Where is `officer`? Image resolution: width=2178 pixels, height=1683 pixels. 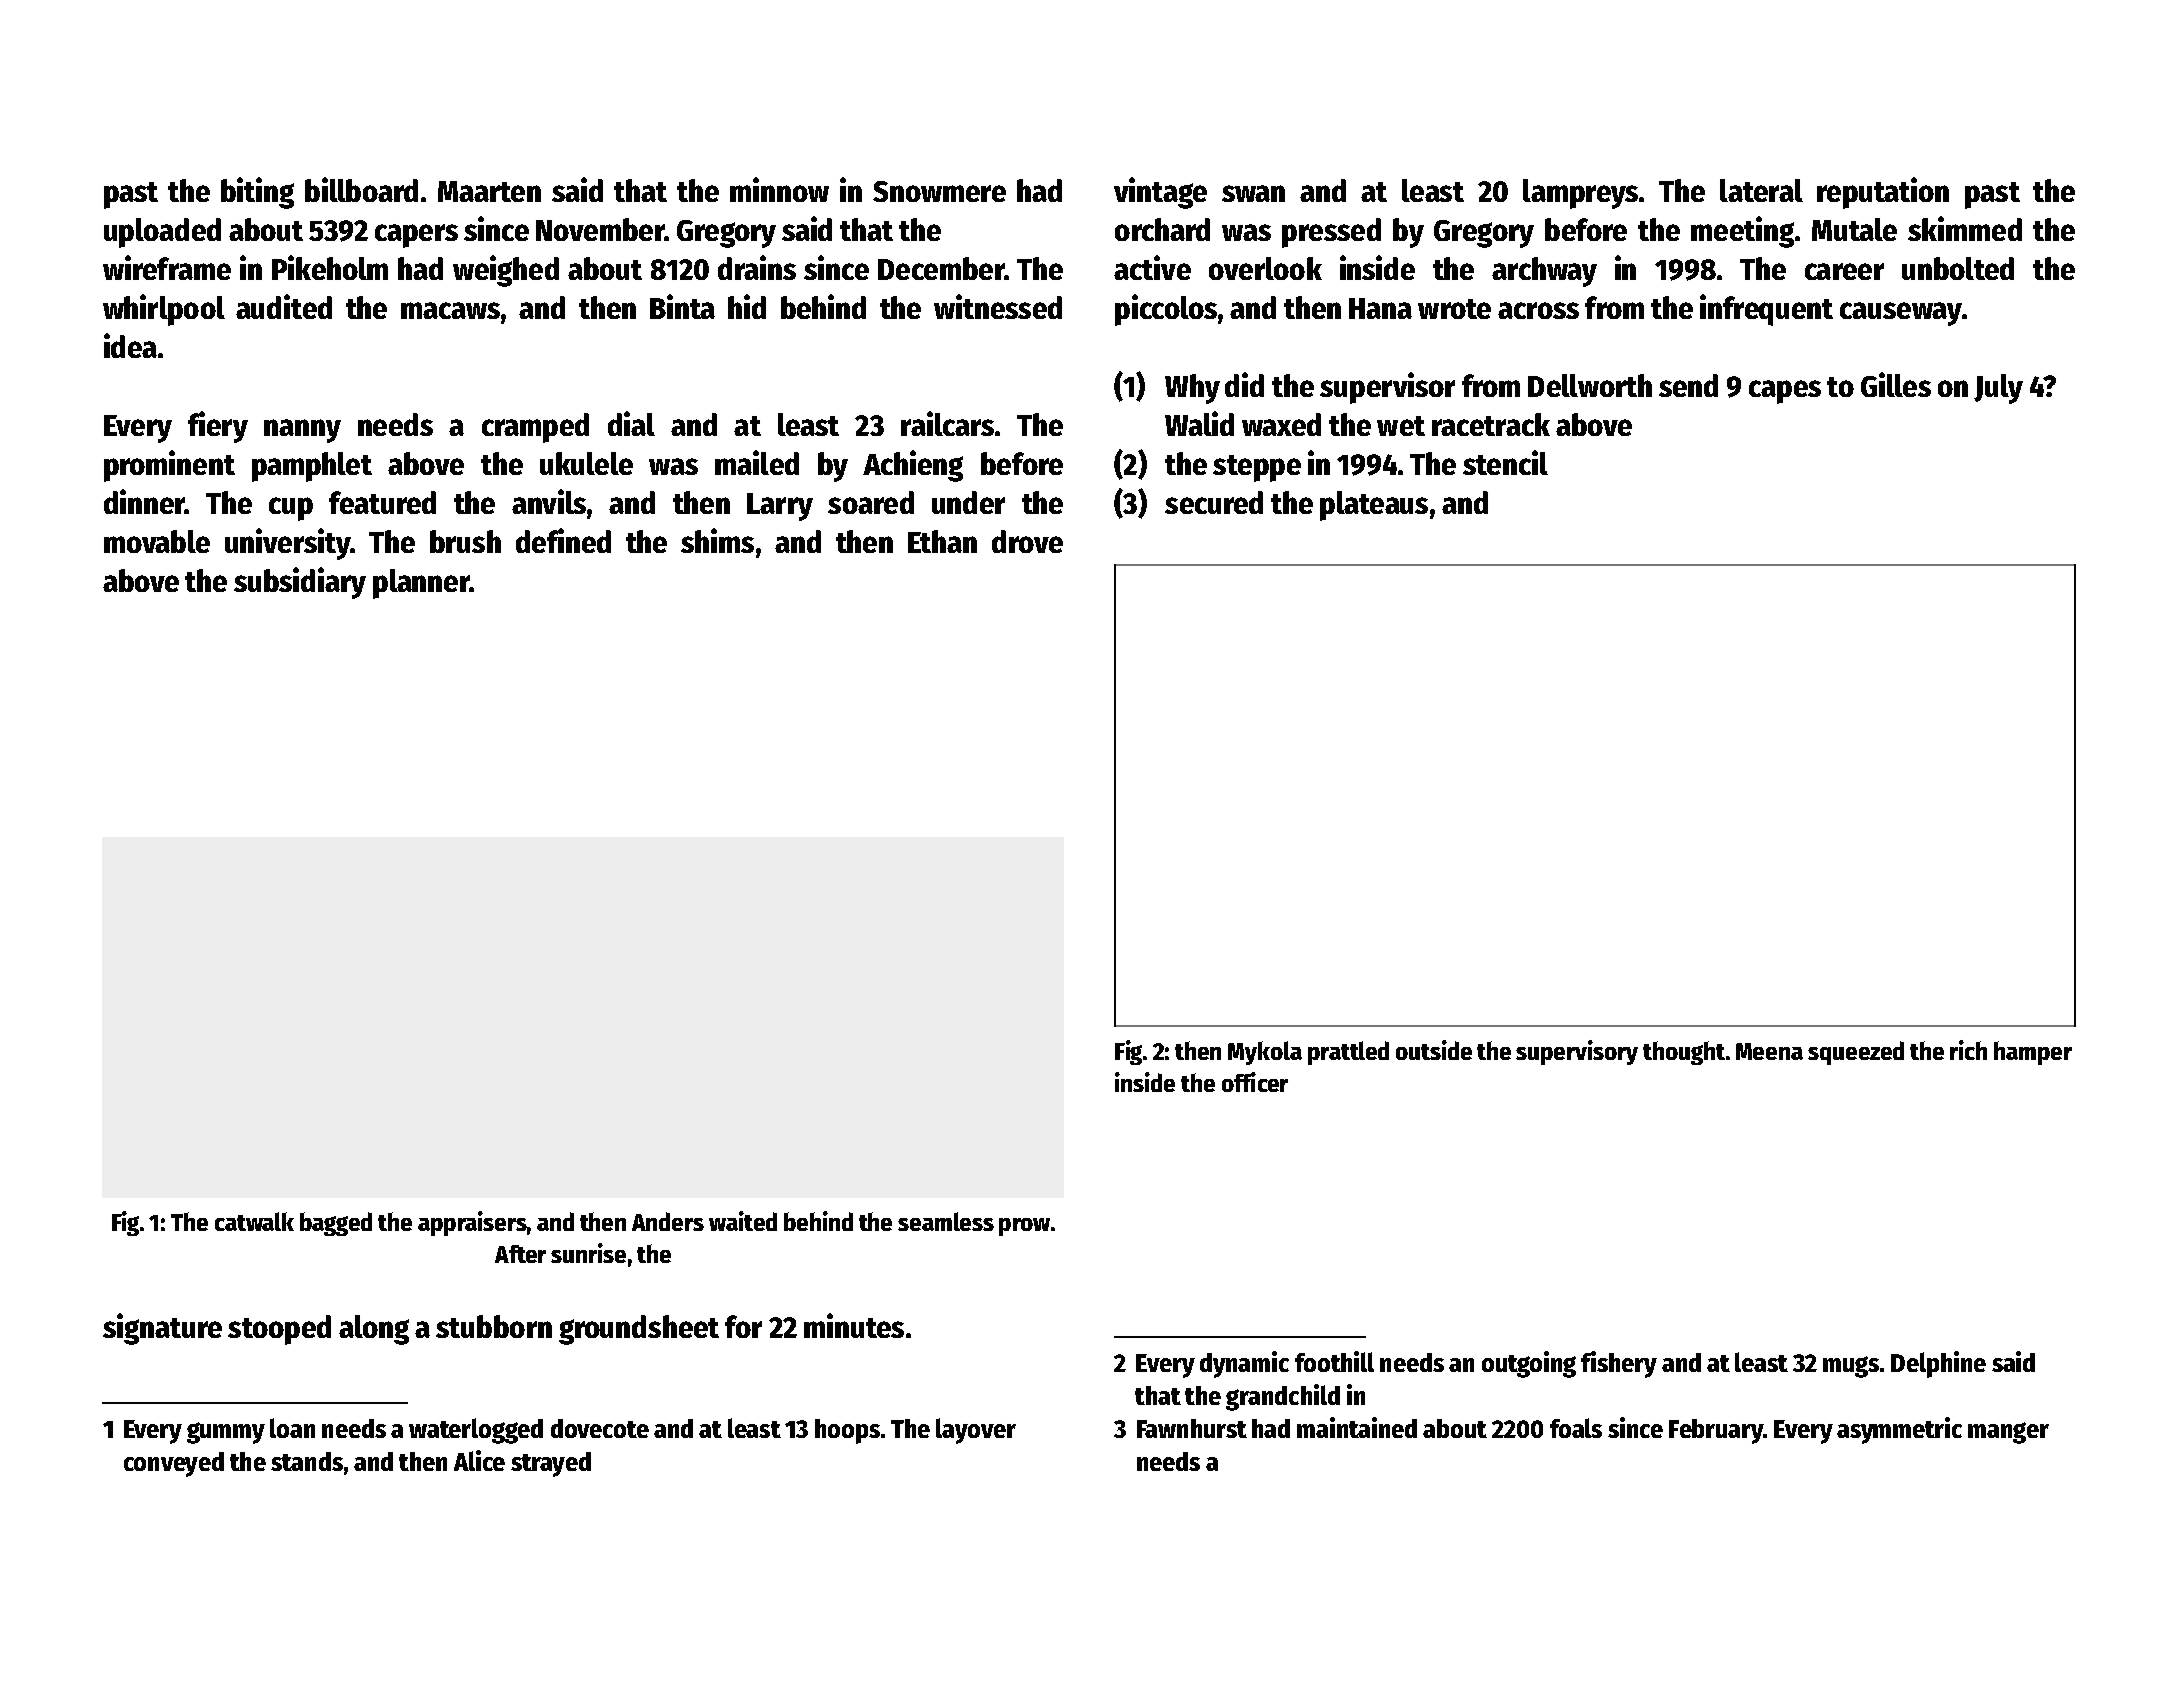 officer is located at coordinates (1255, 1082).
